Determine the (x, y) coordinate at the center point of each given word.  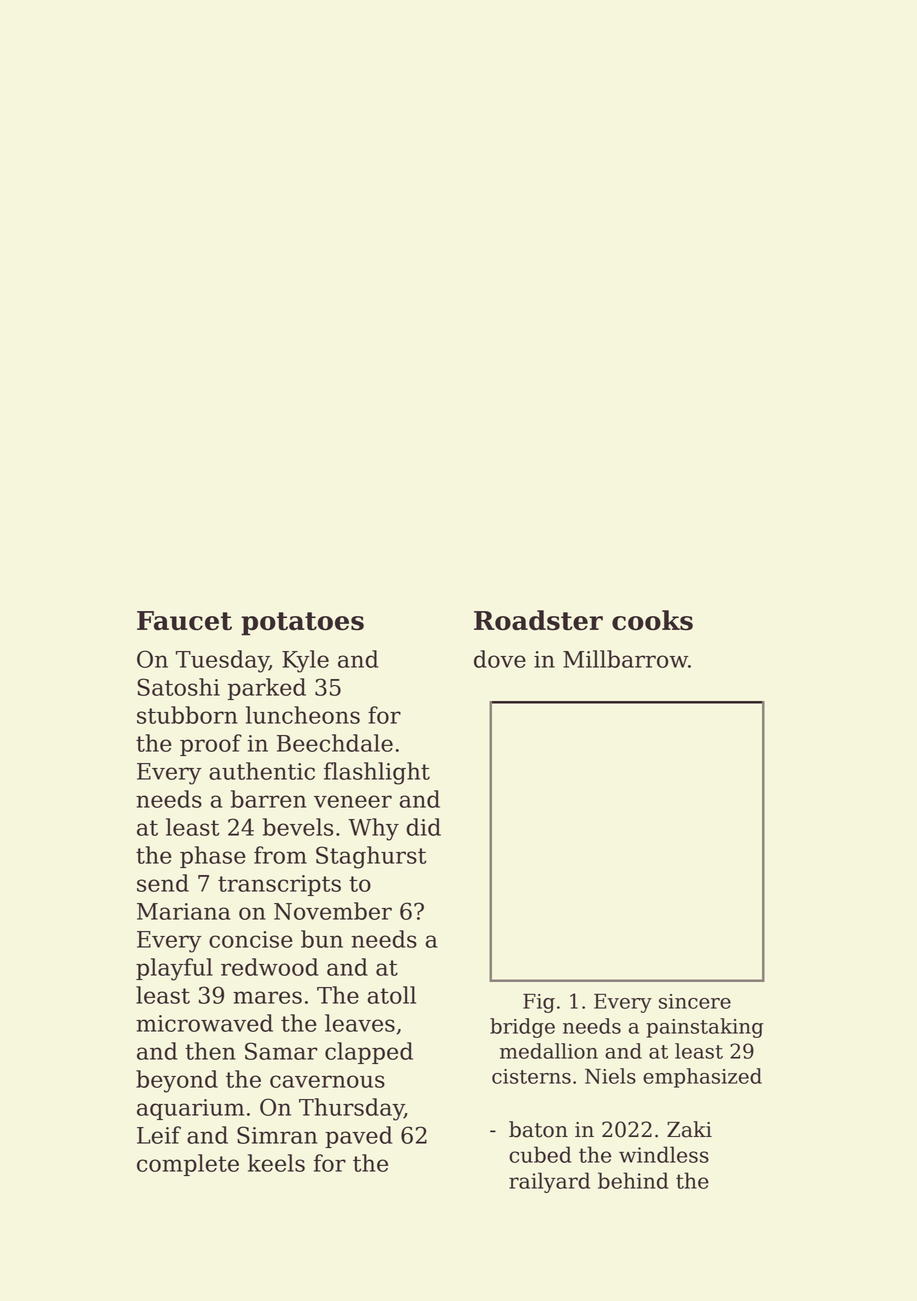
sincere (695, 1001)
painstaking (705, 1028)
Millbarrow (625, 659)
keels (276, 1163)
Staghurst (371, 857)
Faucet (184, 621)
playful (174, 969)
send (163, 883)
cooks (652, 620)
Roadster (538, 620)
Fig (539, 1003)
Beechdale (335, 743)
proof (211, 745)
